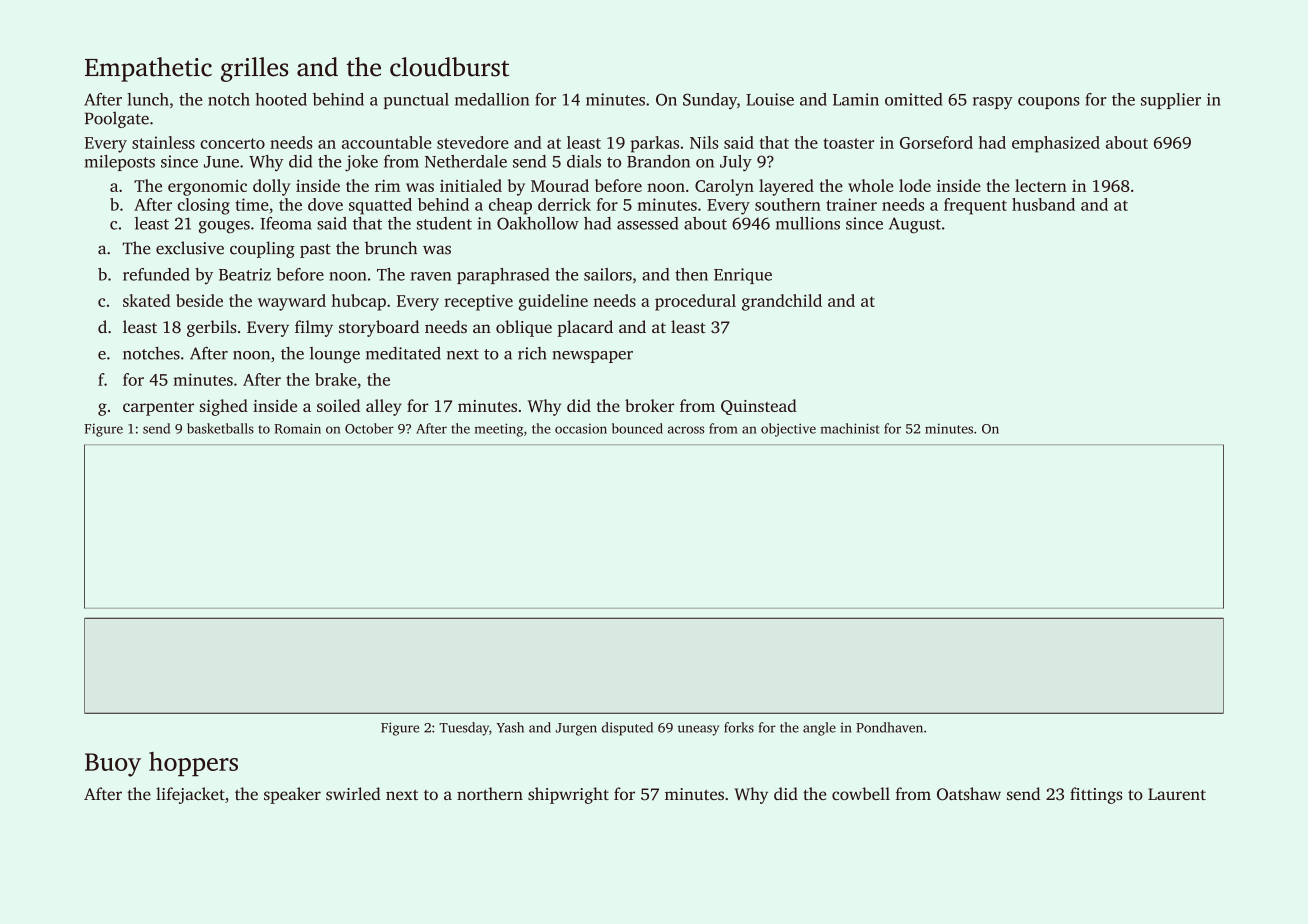 The height and width of the page is (924, 1308). I want to click on grilles, so click(254, 69).
